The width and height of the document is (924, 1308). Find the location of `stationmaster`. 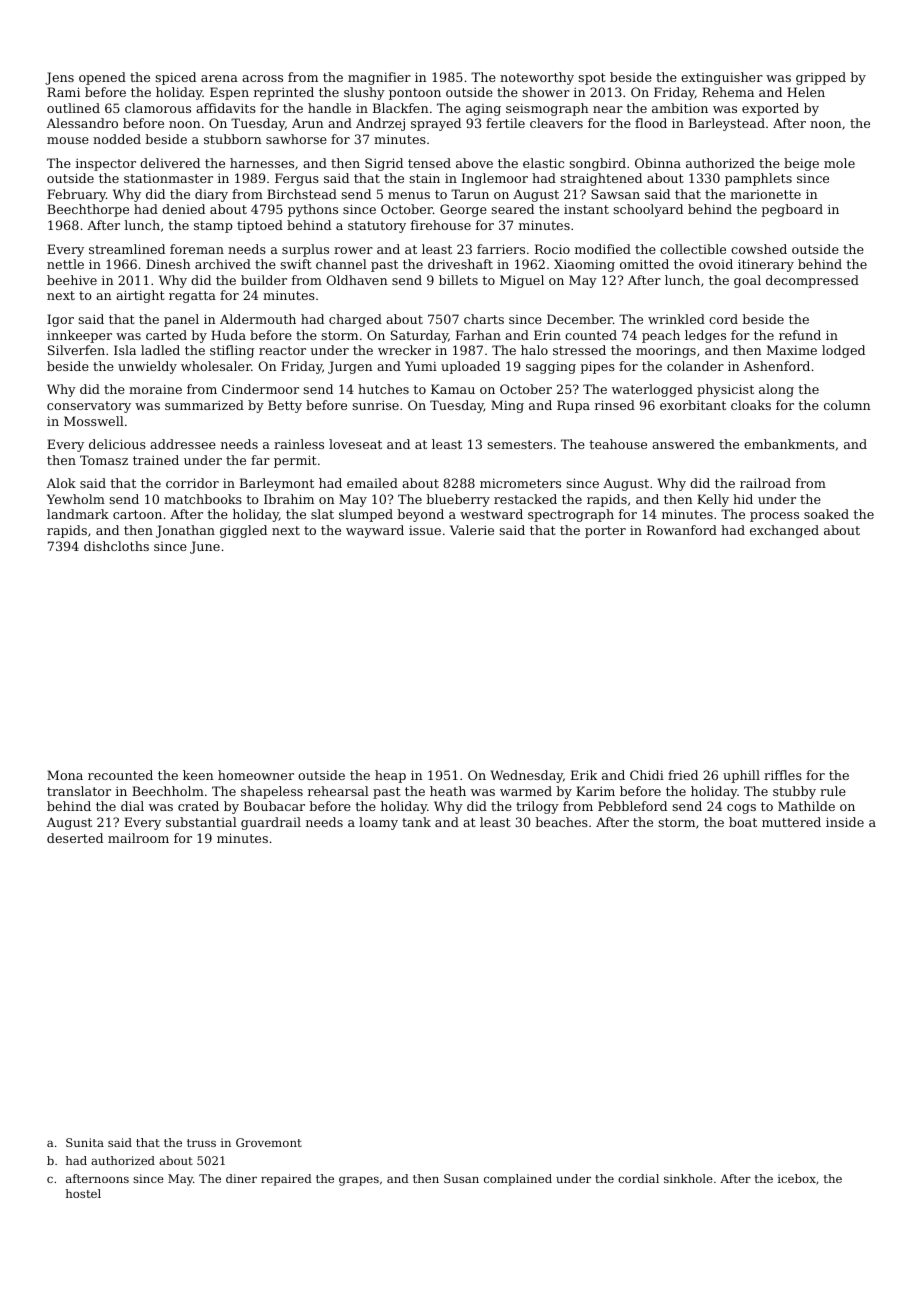

stationmaster is located at coordinates (168, 178).
